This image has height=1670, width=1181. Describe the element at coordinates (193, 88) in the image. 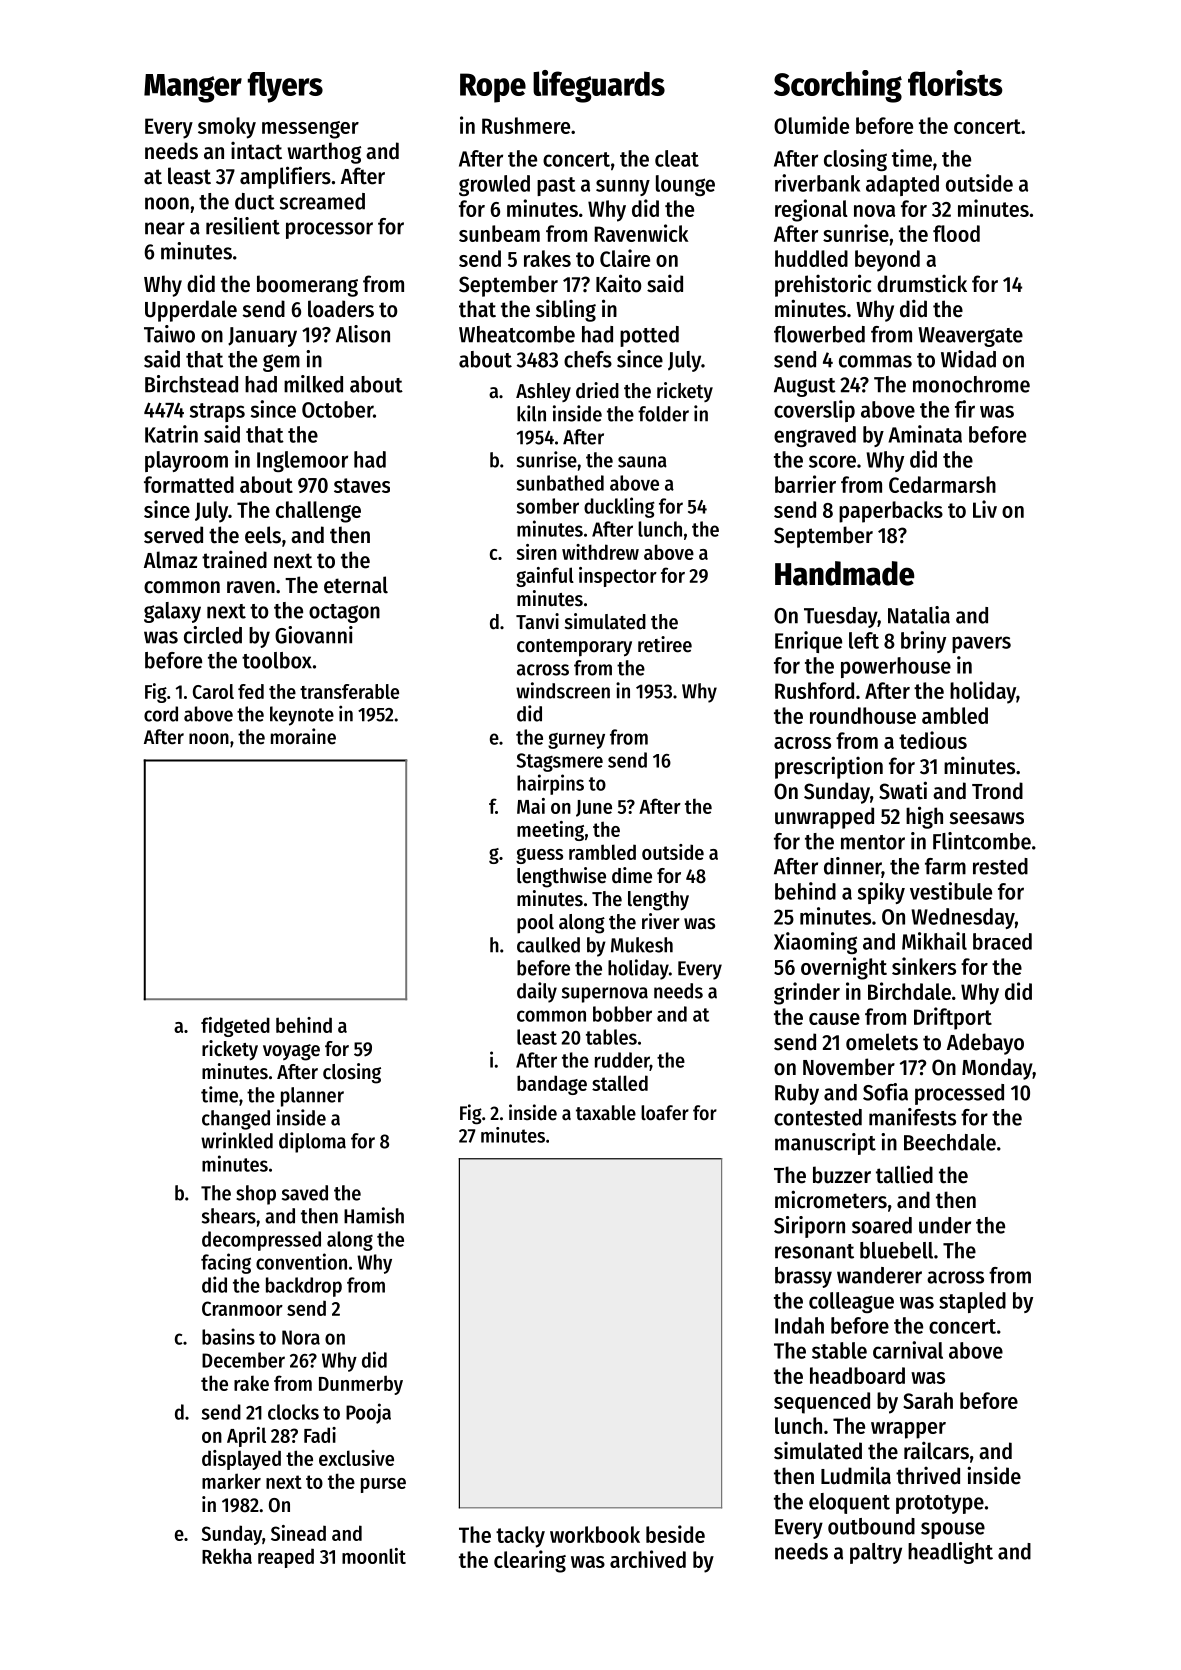

I see `Manger` at that location.
